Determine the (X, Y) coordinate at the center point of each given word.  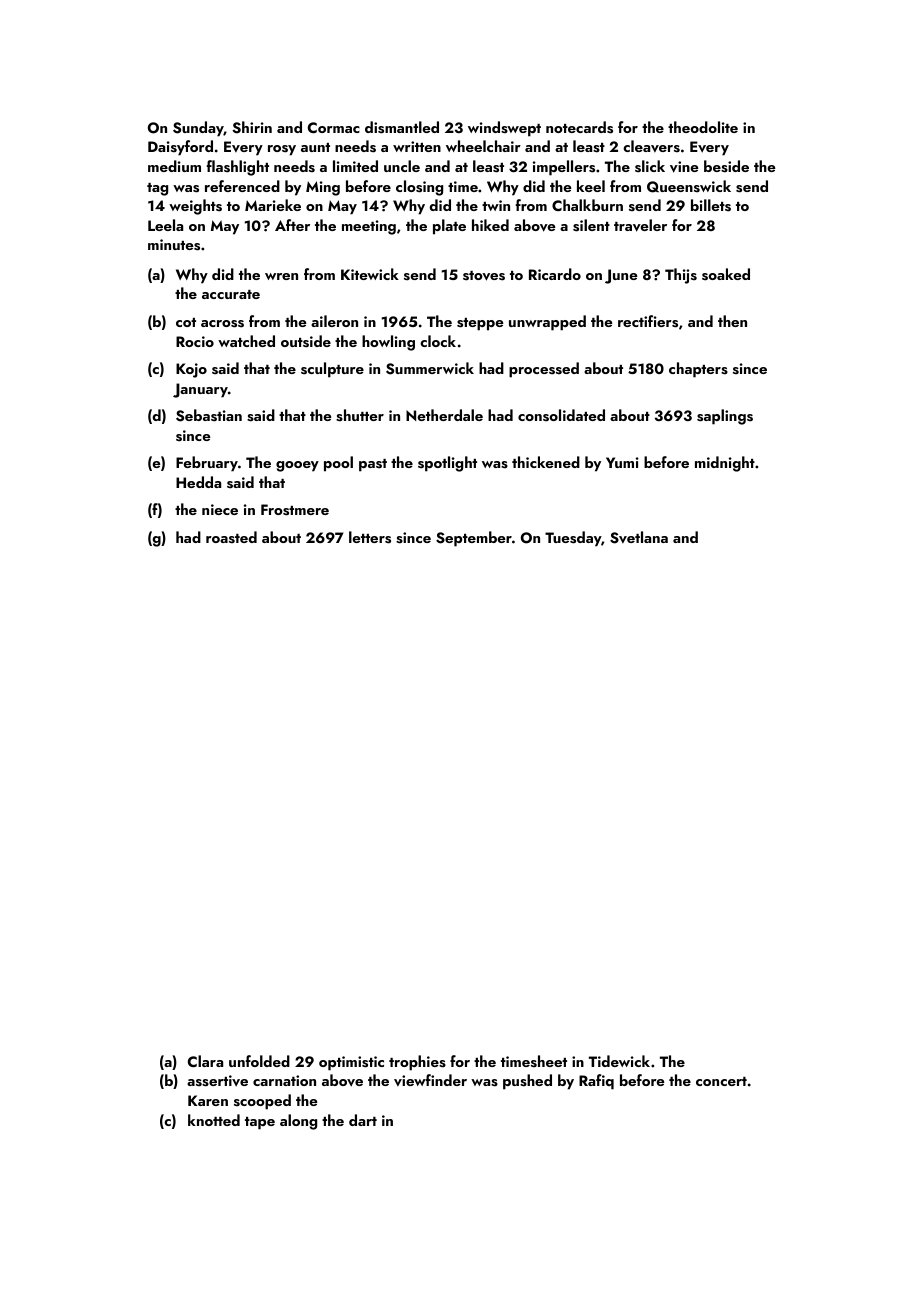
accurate (231, 294)
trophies (417, 1063)
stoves (484, 276)
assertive (217, 1081)
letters (370, 537)
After (292, 225)
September (474, 539)
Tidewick (619, 1061)
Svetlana (639, 537)
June (621, 276)
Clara (205, 1061)
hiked (490, 225)
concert (721, 1081)
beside (726, 166)
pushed (527, 1082)
